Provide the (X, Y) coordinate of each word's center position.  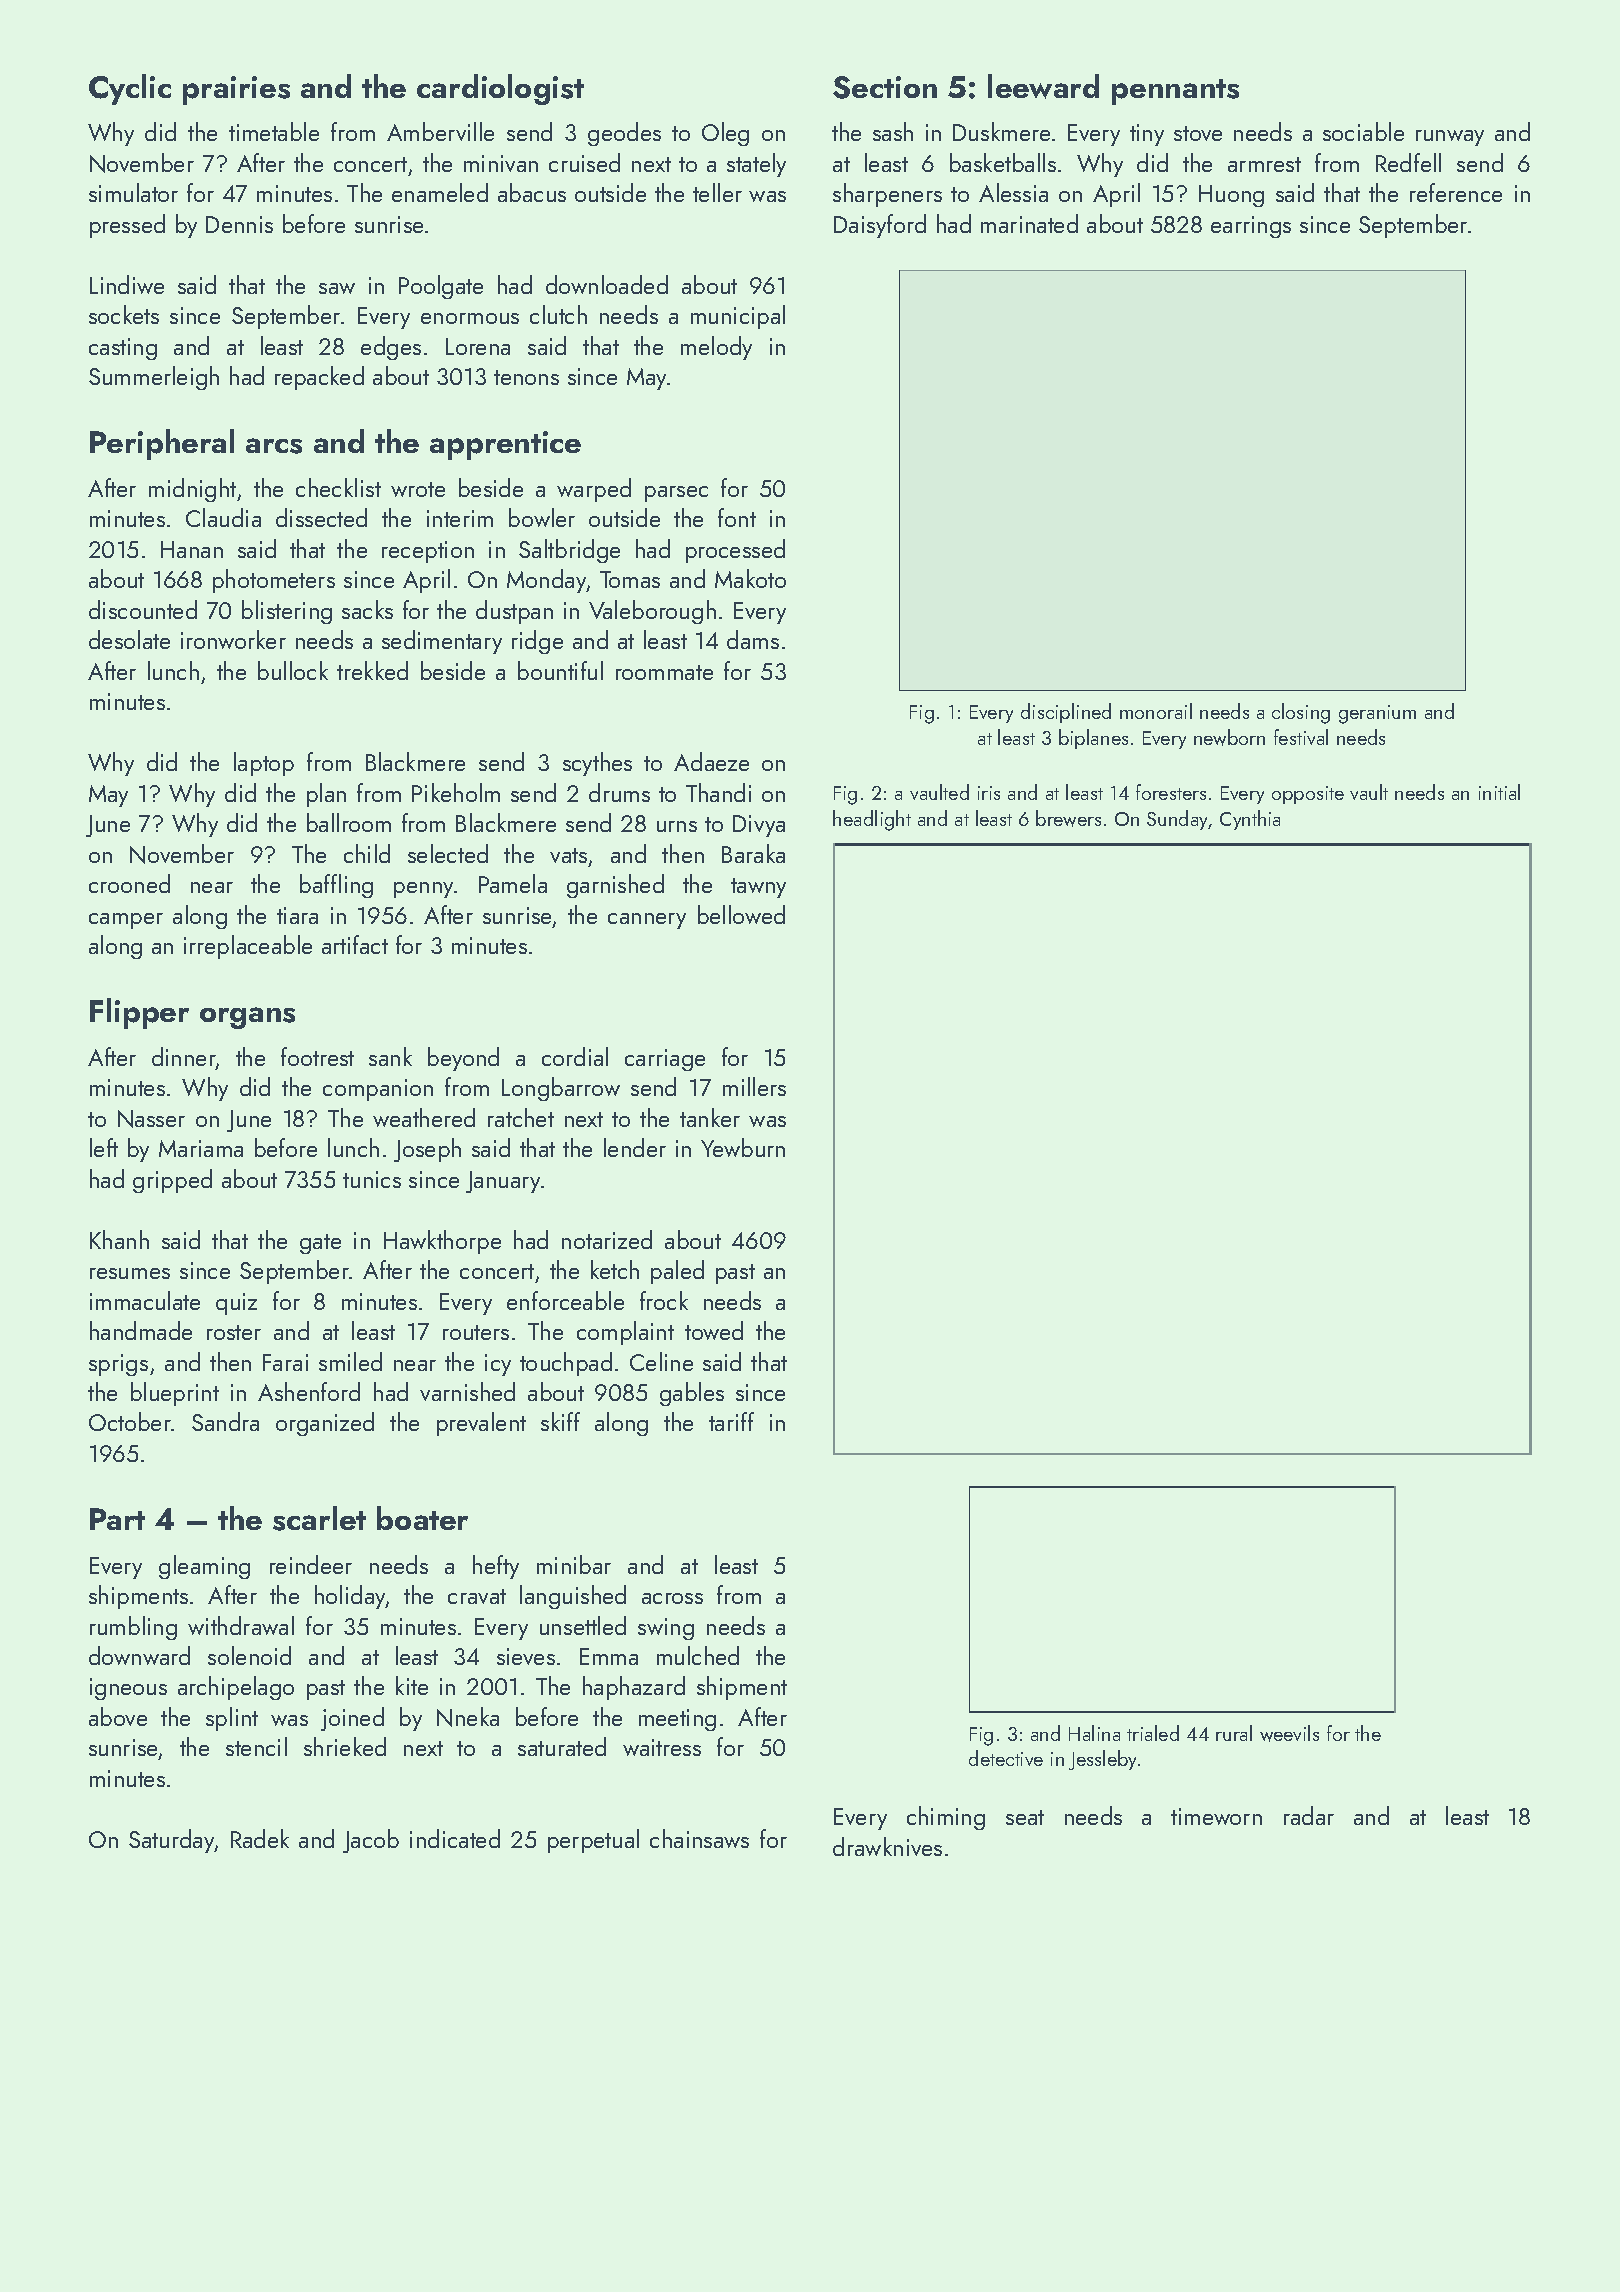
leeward (1043, 86)
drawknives (887, 1846)
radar (1309, 1815)
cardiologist (500, 89)
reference (1456, 192)
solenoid (249, 1655)
